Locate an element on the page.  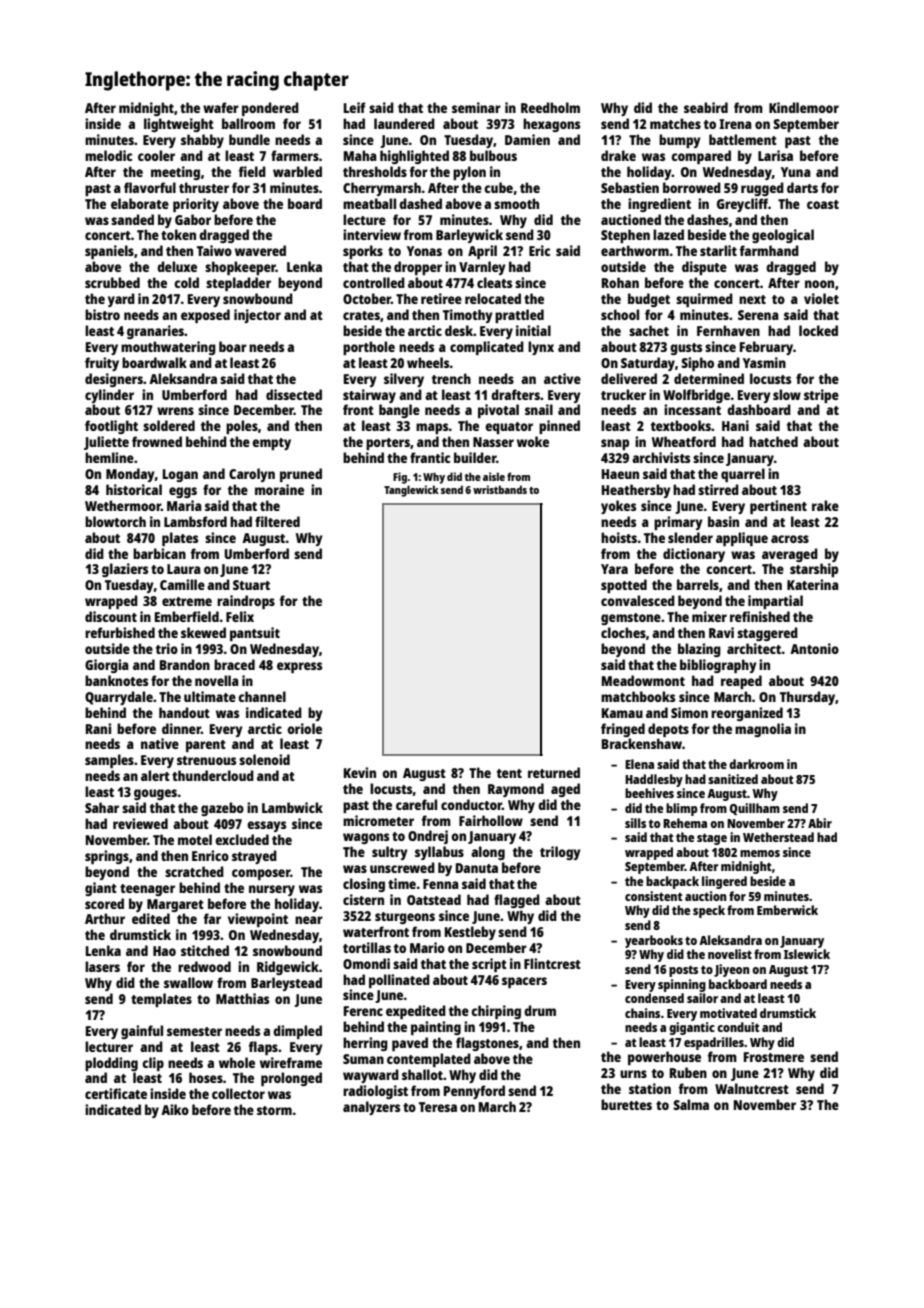
Flintcrest is located at coordinates (552, 963).
